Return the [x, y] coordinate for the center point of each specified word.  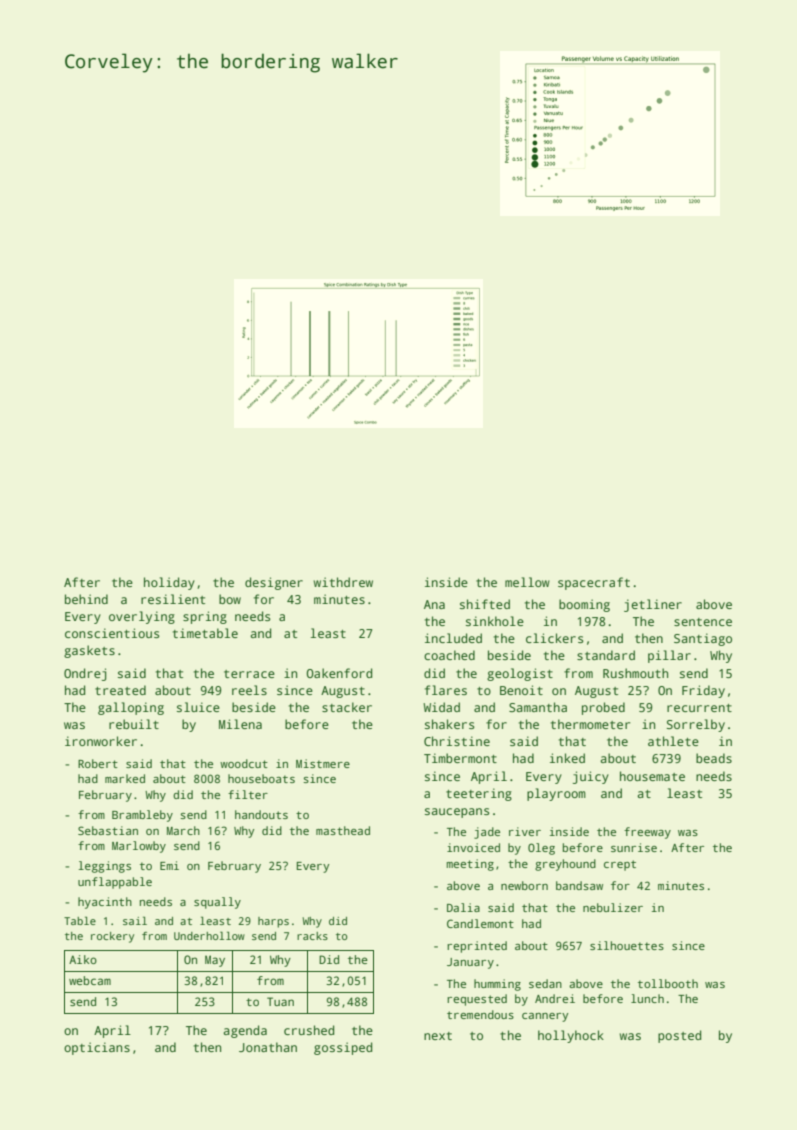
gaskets [89, 651]
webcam [90, 980]
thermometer [590, 724]
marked [125, 778]
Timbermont [460, 758]
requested [477, 1000]
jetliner [653, 605]
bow [230, 599]
